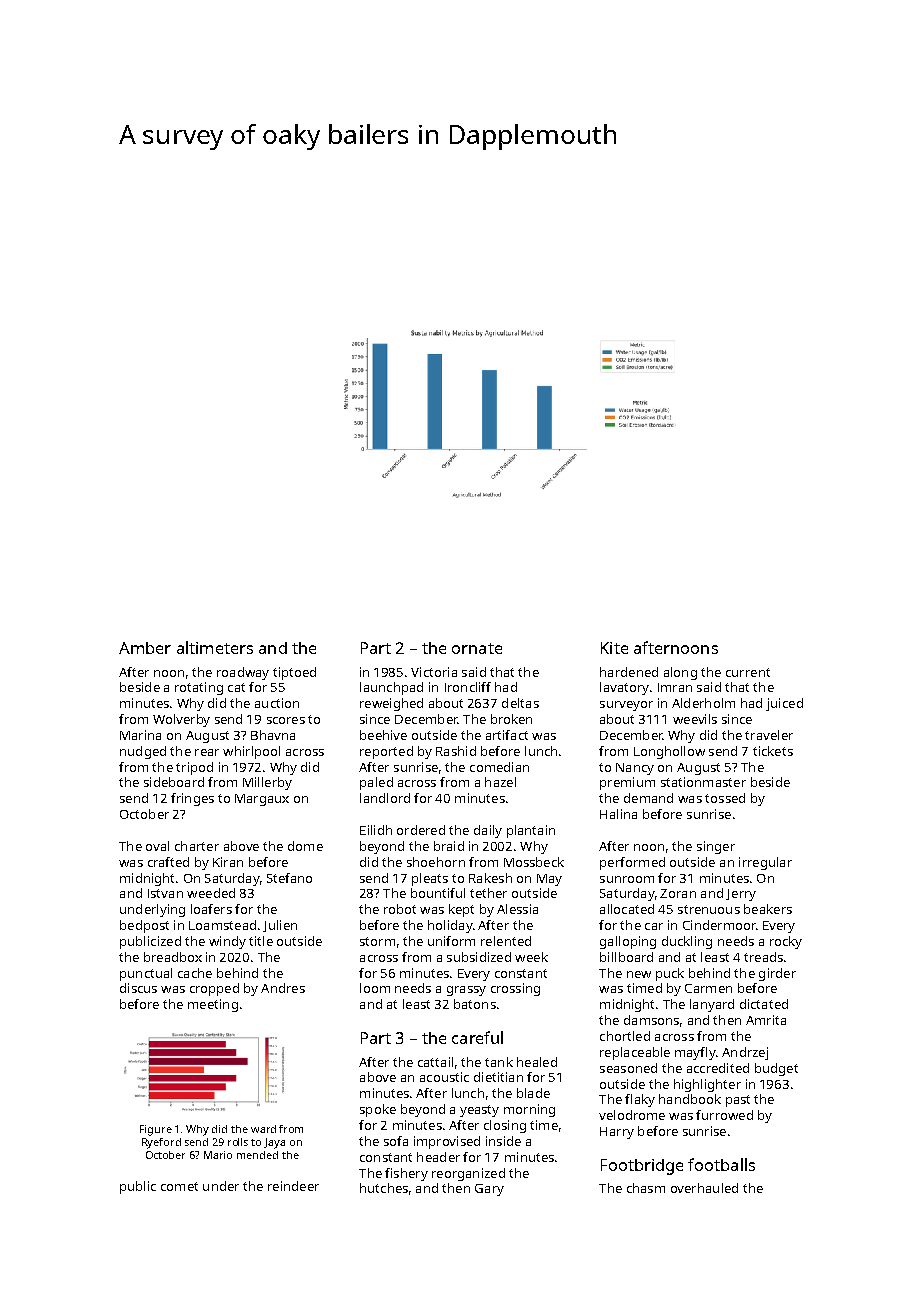 This image has height=1308, width=924. Describe the element at coordinates (435, 1062) in the image. I see `cattail` at that location.
